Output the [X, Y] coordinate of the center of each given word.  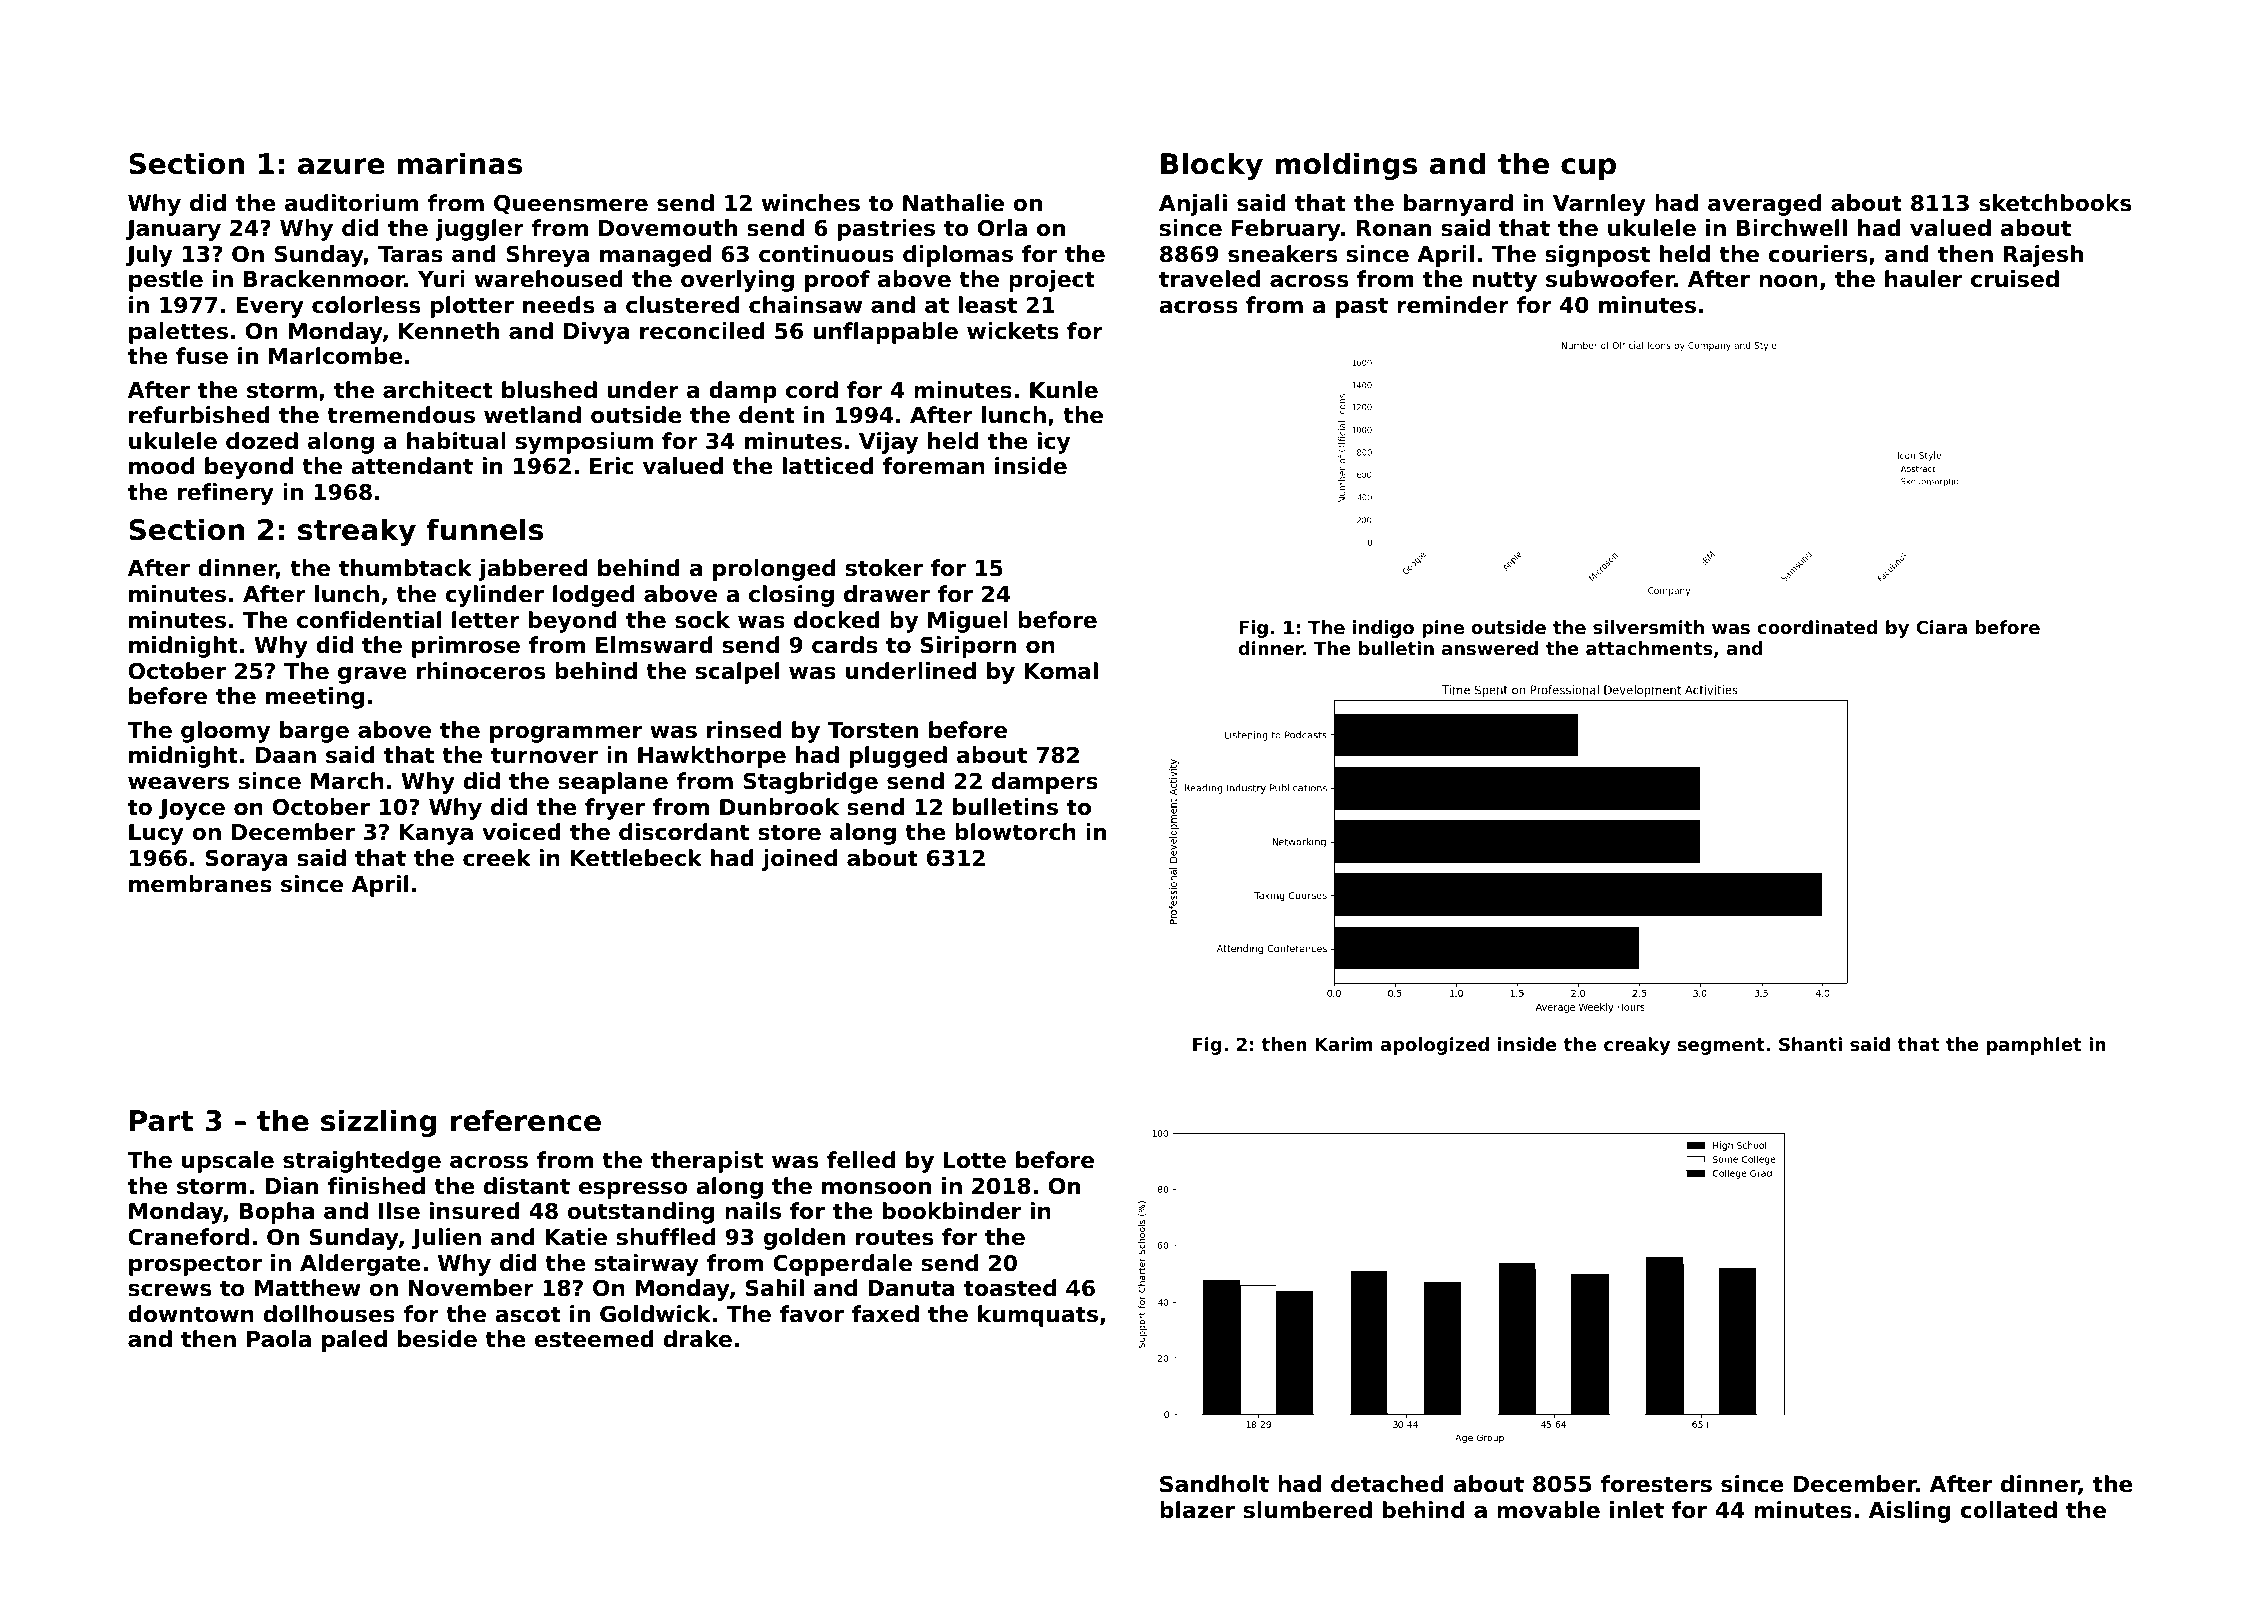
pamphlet [2034, 1046]
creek [497, 858]
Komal [1061, 671]
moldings [1346, 166]
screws [169, 1290]
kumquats [1038, 1316]
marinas [460, 163]
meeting [315, 698]
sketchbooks [2055, 203]
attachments [1649, 648]
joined [799, 860]
